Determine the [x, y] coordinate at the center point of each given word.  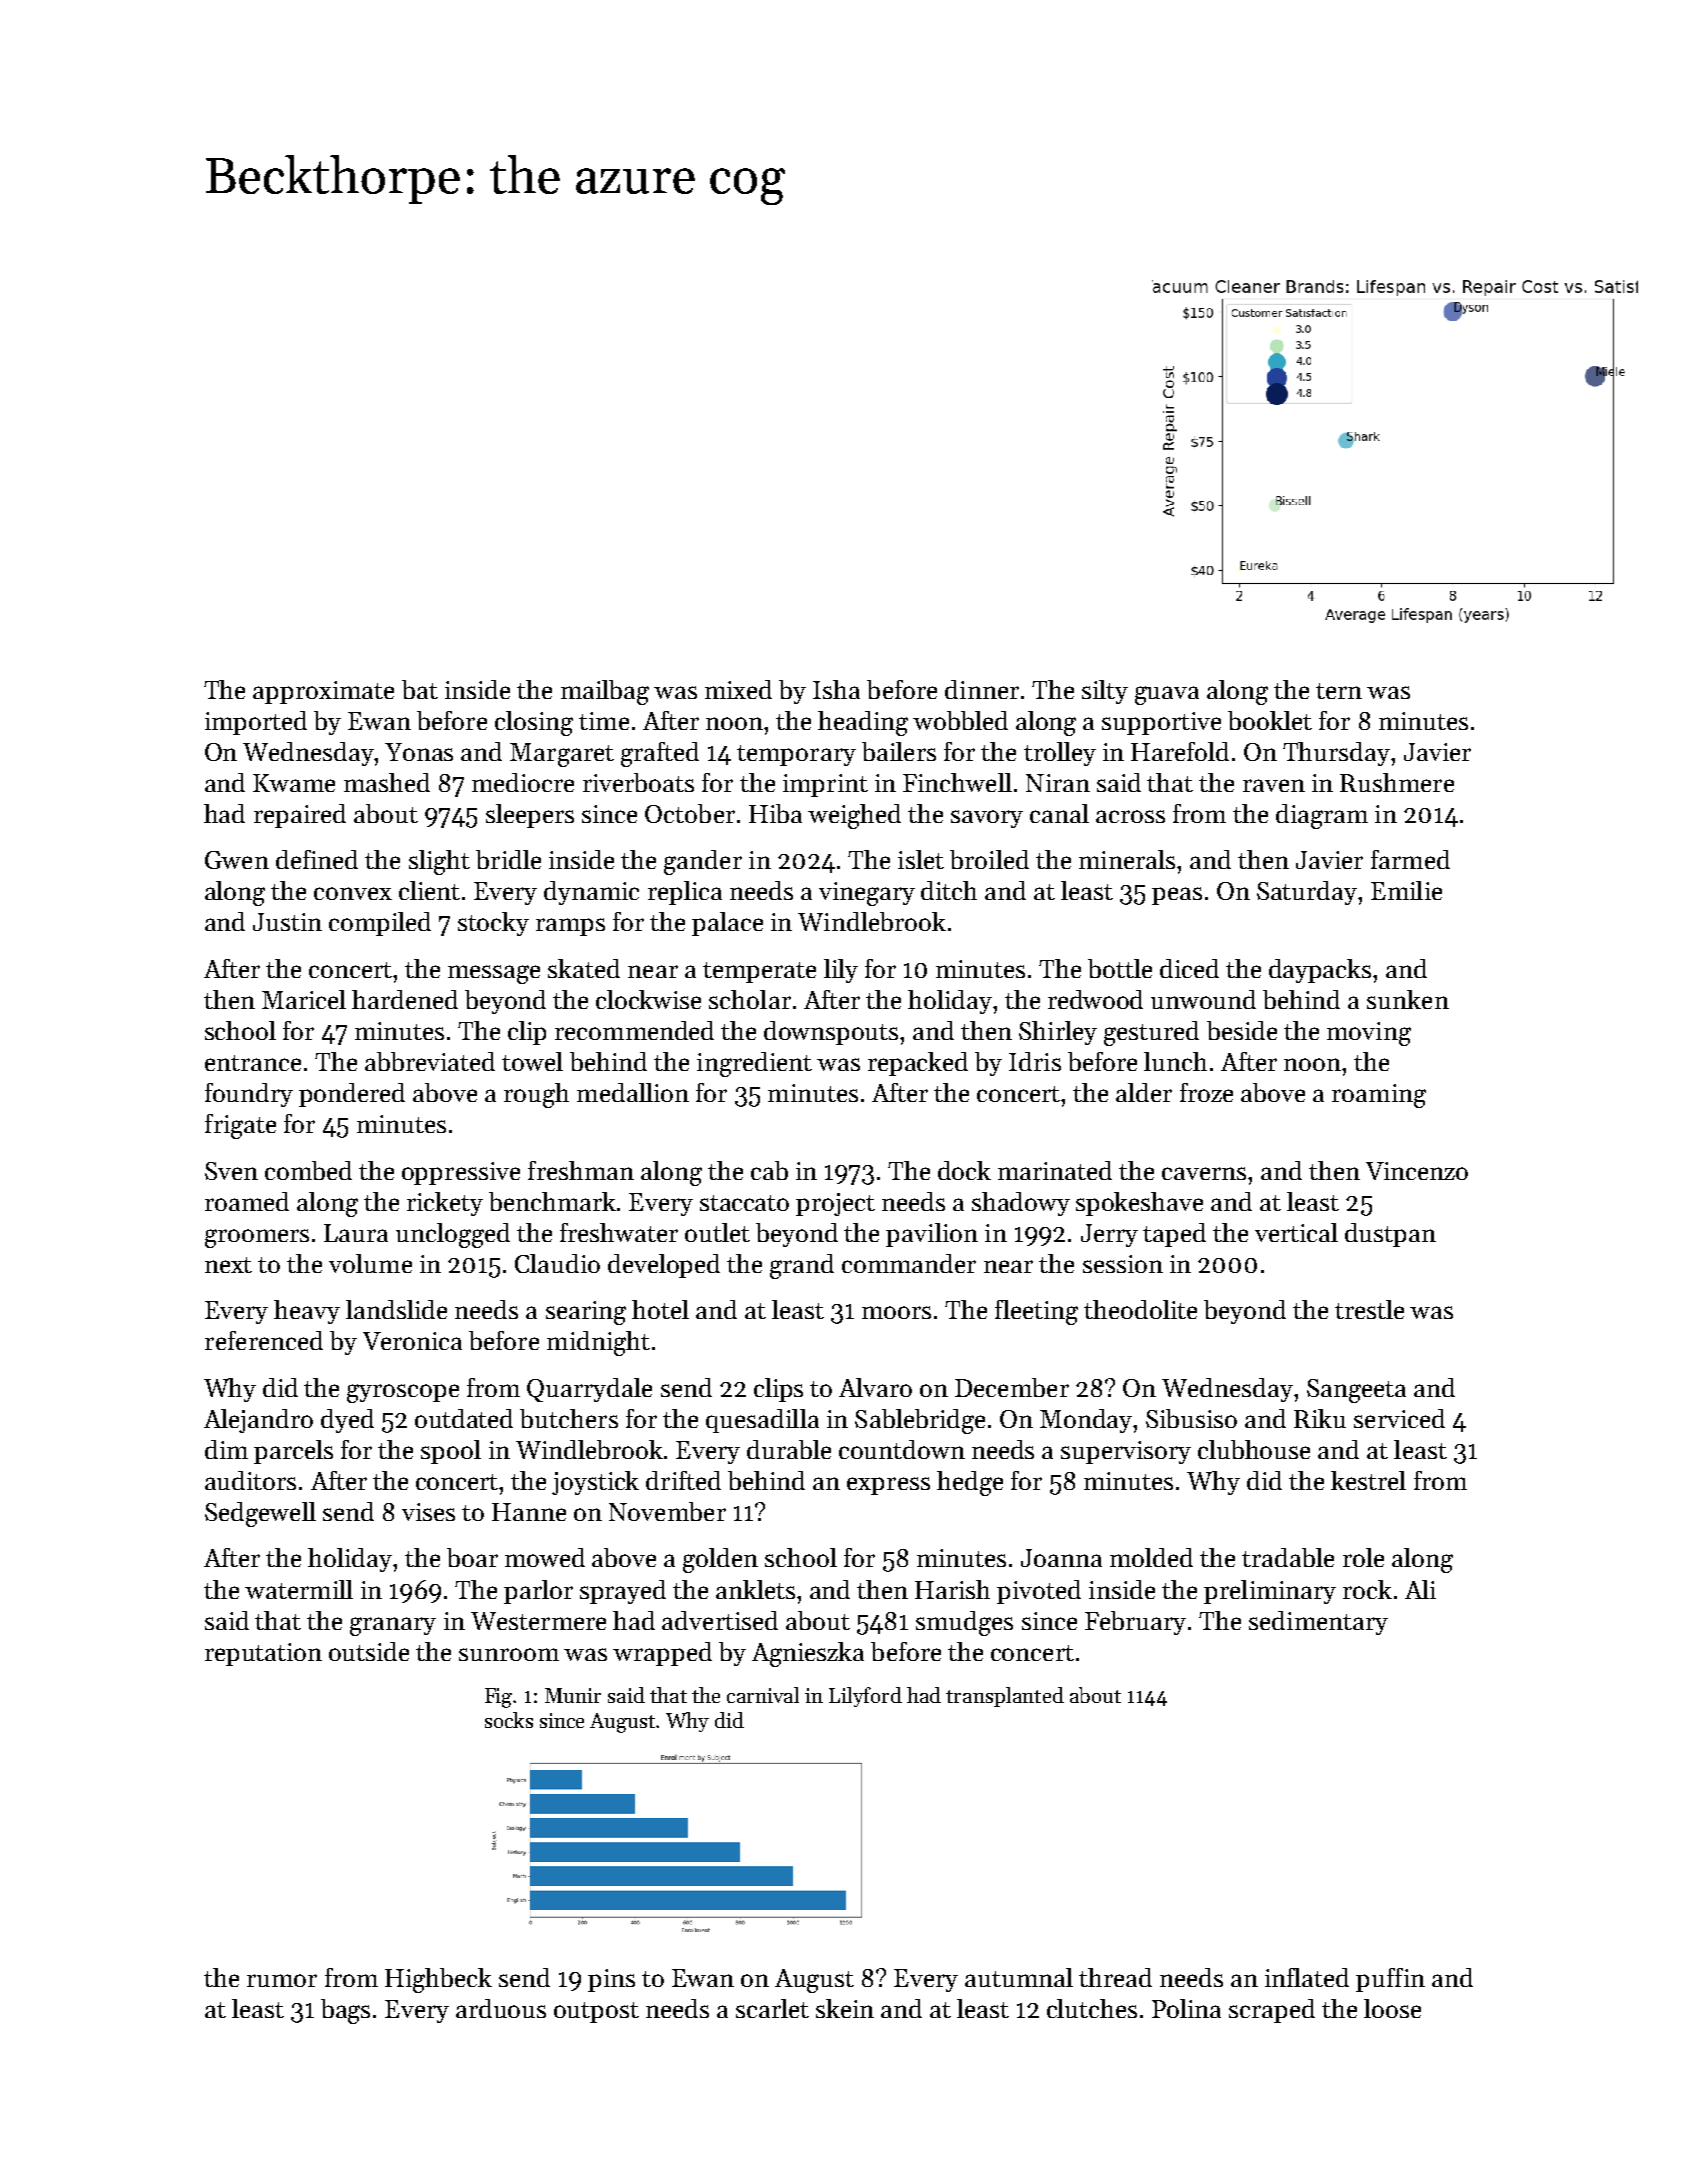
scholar [750, 999]
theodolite [1140, 1309]
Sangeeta [1356, 1391]
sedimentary [1318, 1623]
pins [611, 1980]
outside [369, 1651]
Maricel [304, 999]
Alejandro [258, 1421]
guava [1167, 695]
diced [1189, 968]
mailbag [605, 692]
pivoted [1039, 1592]
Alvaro [875, 1387]
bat [420, 689]
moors [896, 1312]
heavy [307, 1312]
